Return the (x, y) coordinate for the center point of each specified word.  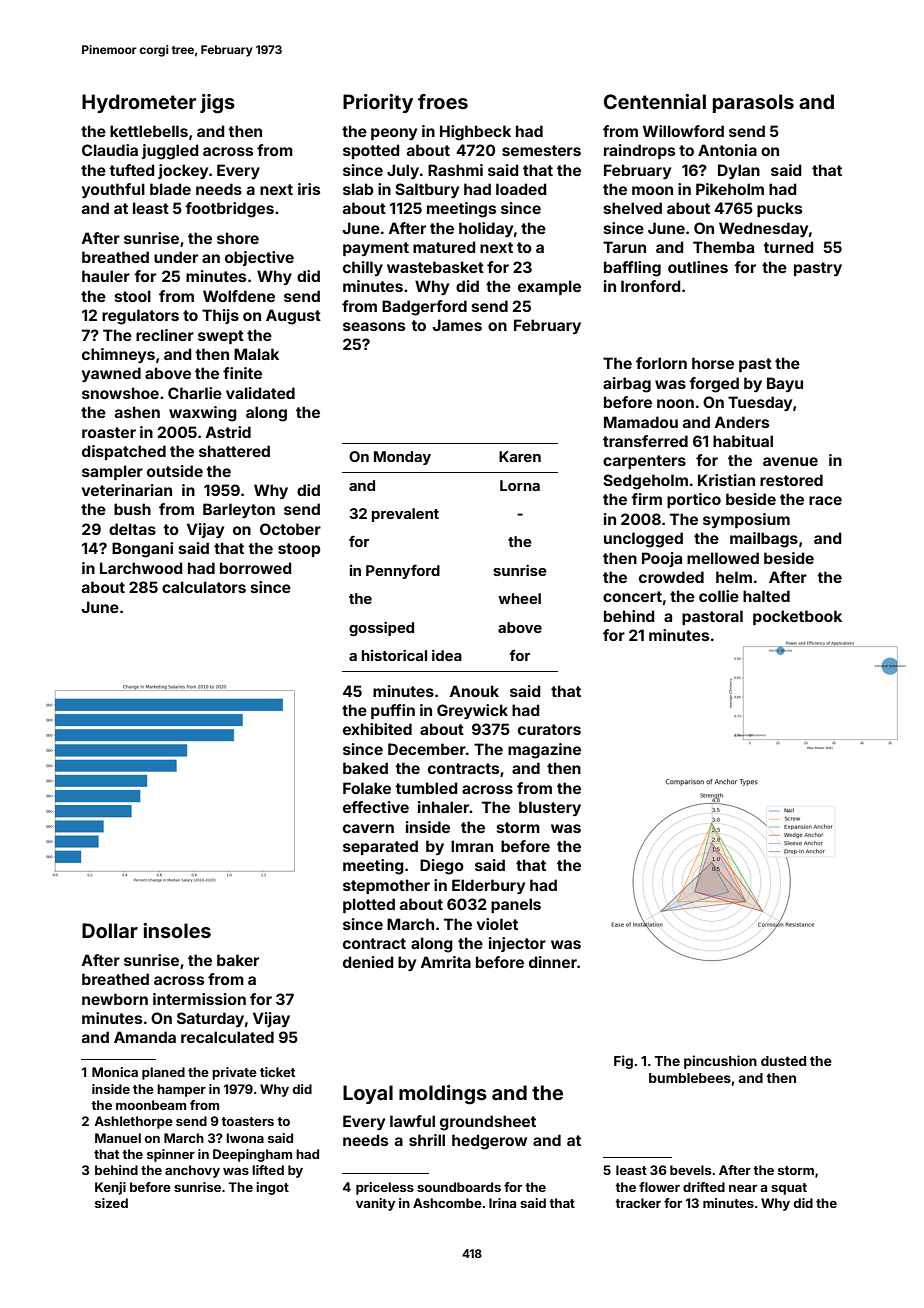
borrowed (255, 568)
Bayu (785, 384)
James (457, 325)
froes (443, 101)
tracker (638, 1203)
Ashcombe (447, 1203)
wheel (519, 598)
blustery (550, 808)
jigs (217, 104)
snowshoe (120, 393)
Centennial (655, 101)
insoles (177, 930)
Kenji (110, 1188)
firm (646, 499)
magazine (544, 751)
